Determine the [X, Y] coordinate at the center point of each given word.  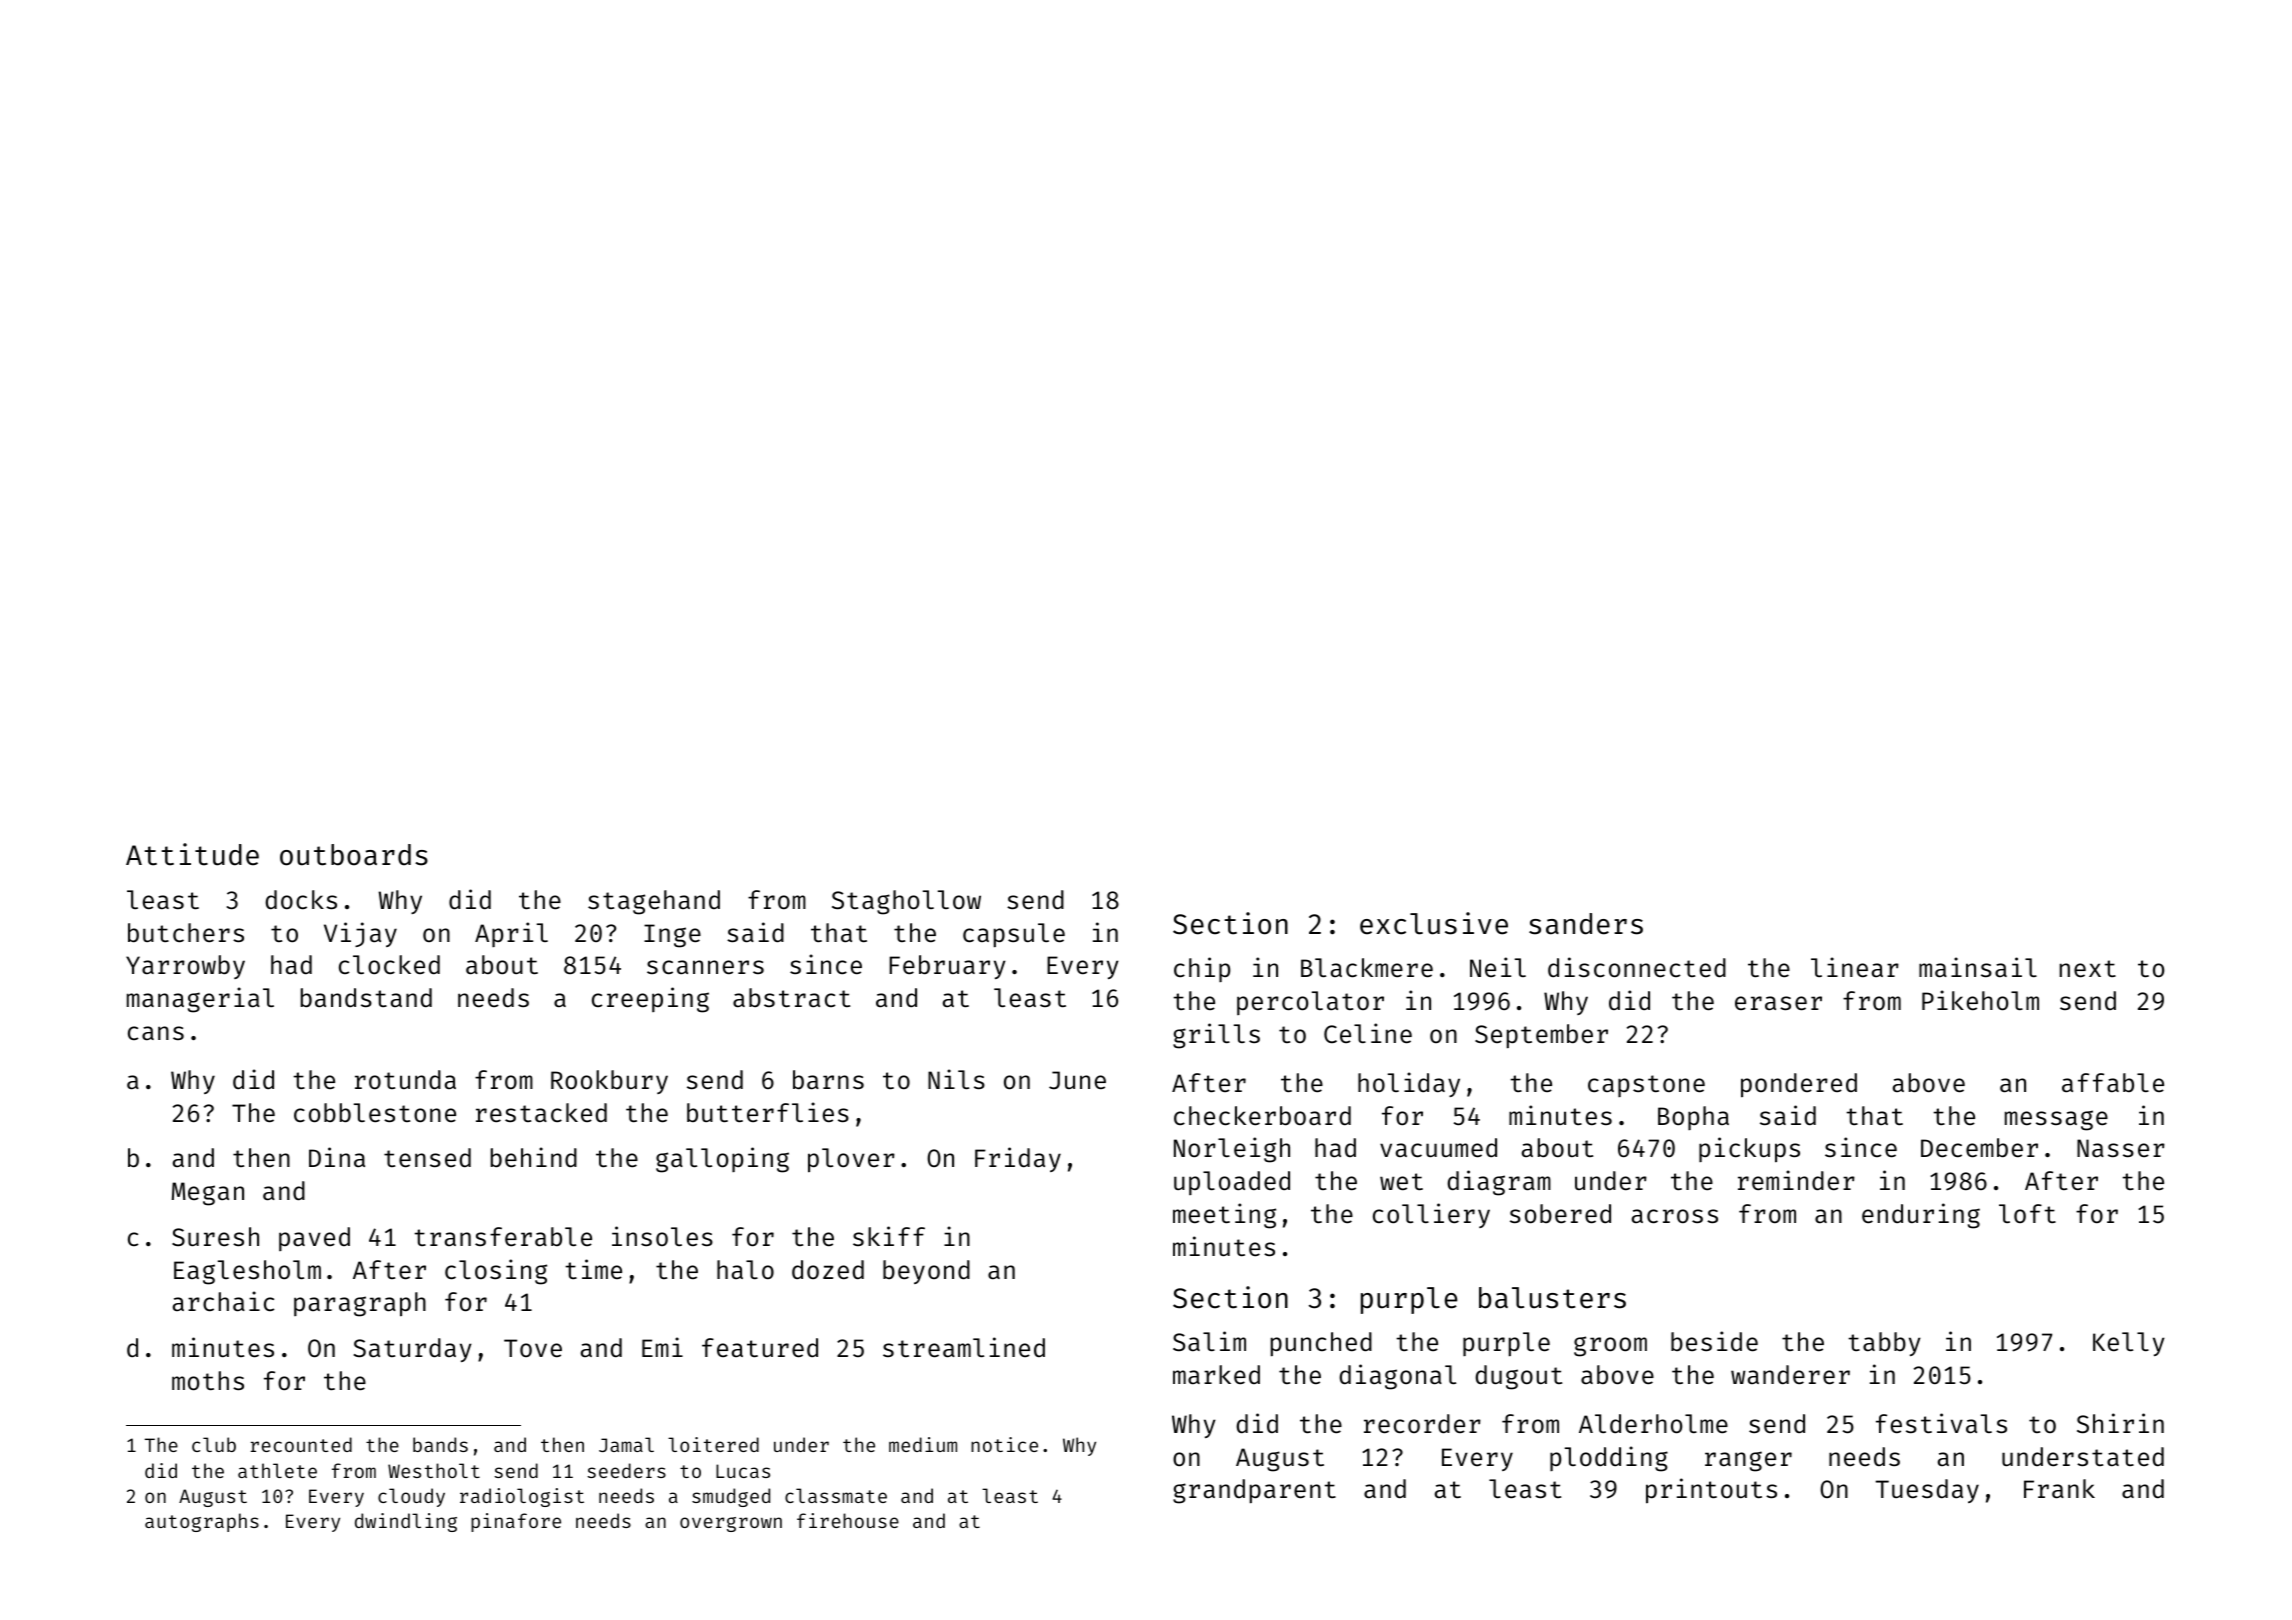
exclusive [1434, 923]
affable [2113, 1083]
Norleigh [1232, 1150]
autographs [202, 1522]
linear [1855, 967]
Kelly [2129, 1344]
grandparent [1254, 1491]
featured [760, 1348]
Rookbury [609, 1082]
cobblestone [375, 1113]
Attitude [192, 854]
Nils [956, 1079]
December [1979, 1148]
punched [1321, 1344]
